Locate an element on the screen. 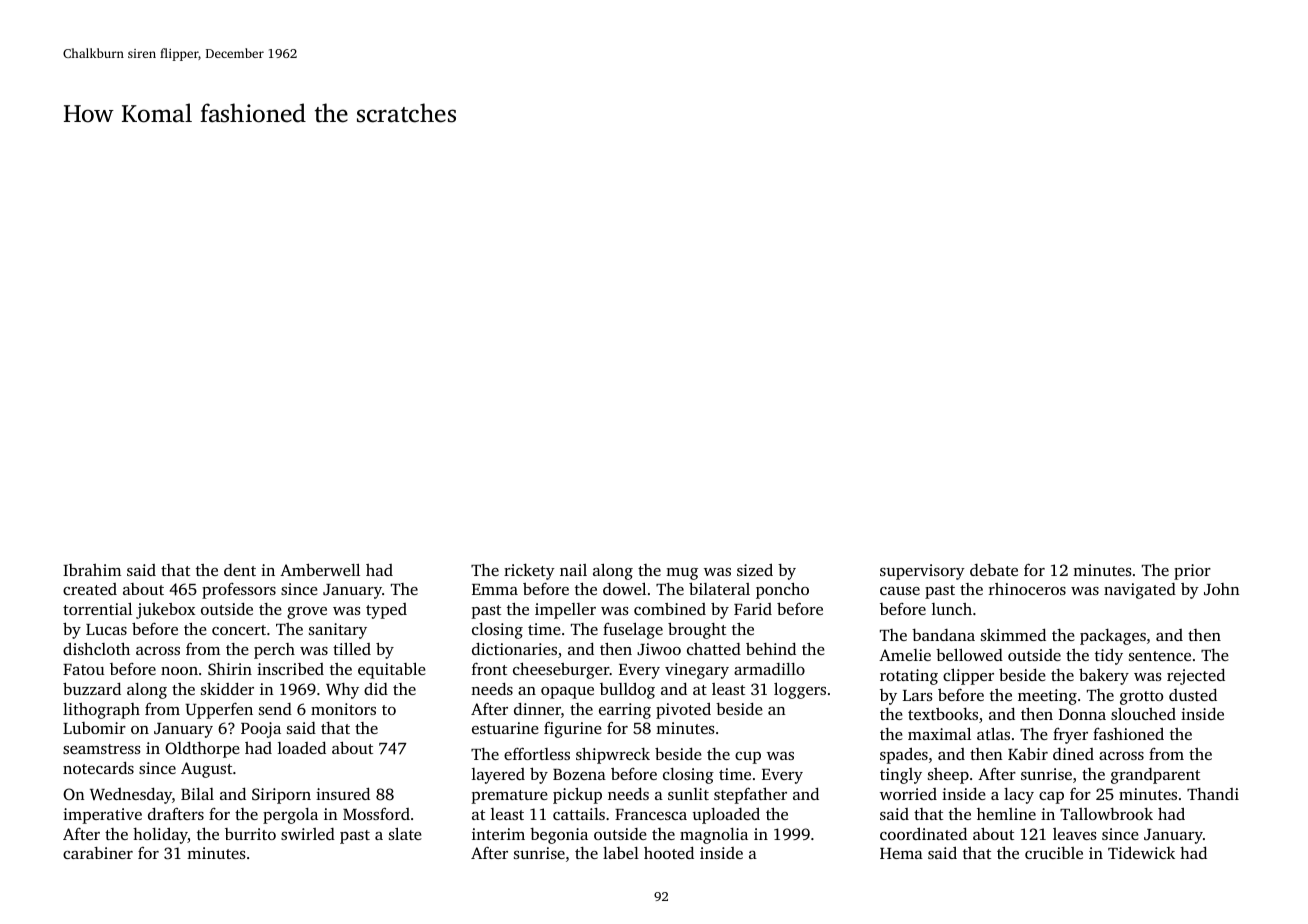 This screenshot has width=1308, height=924. carabiner is located at coordinates (98, 853).
